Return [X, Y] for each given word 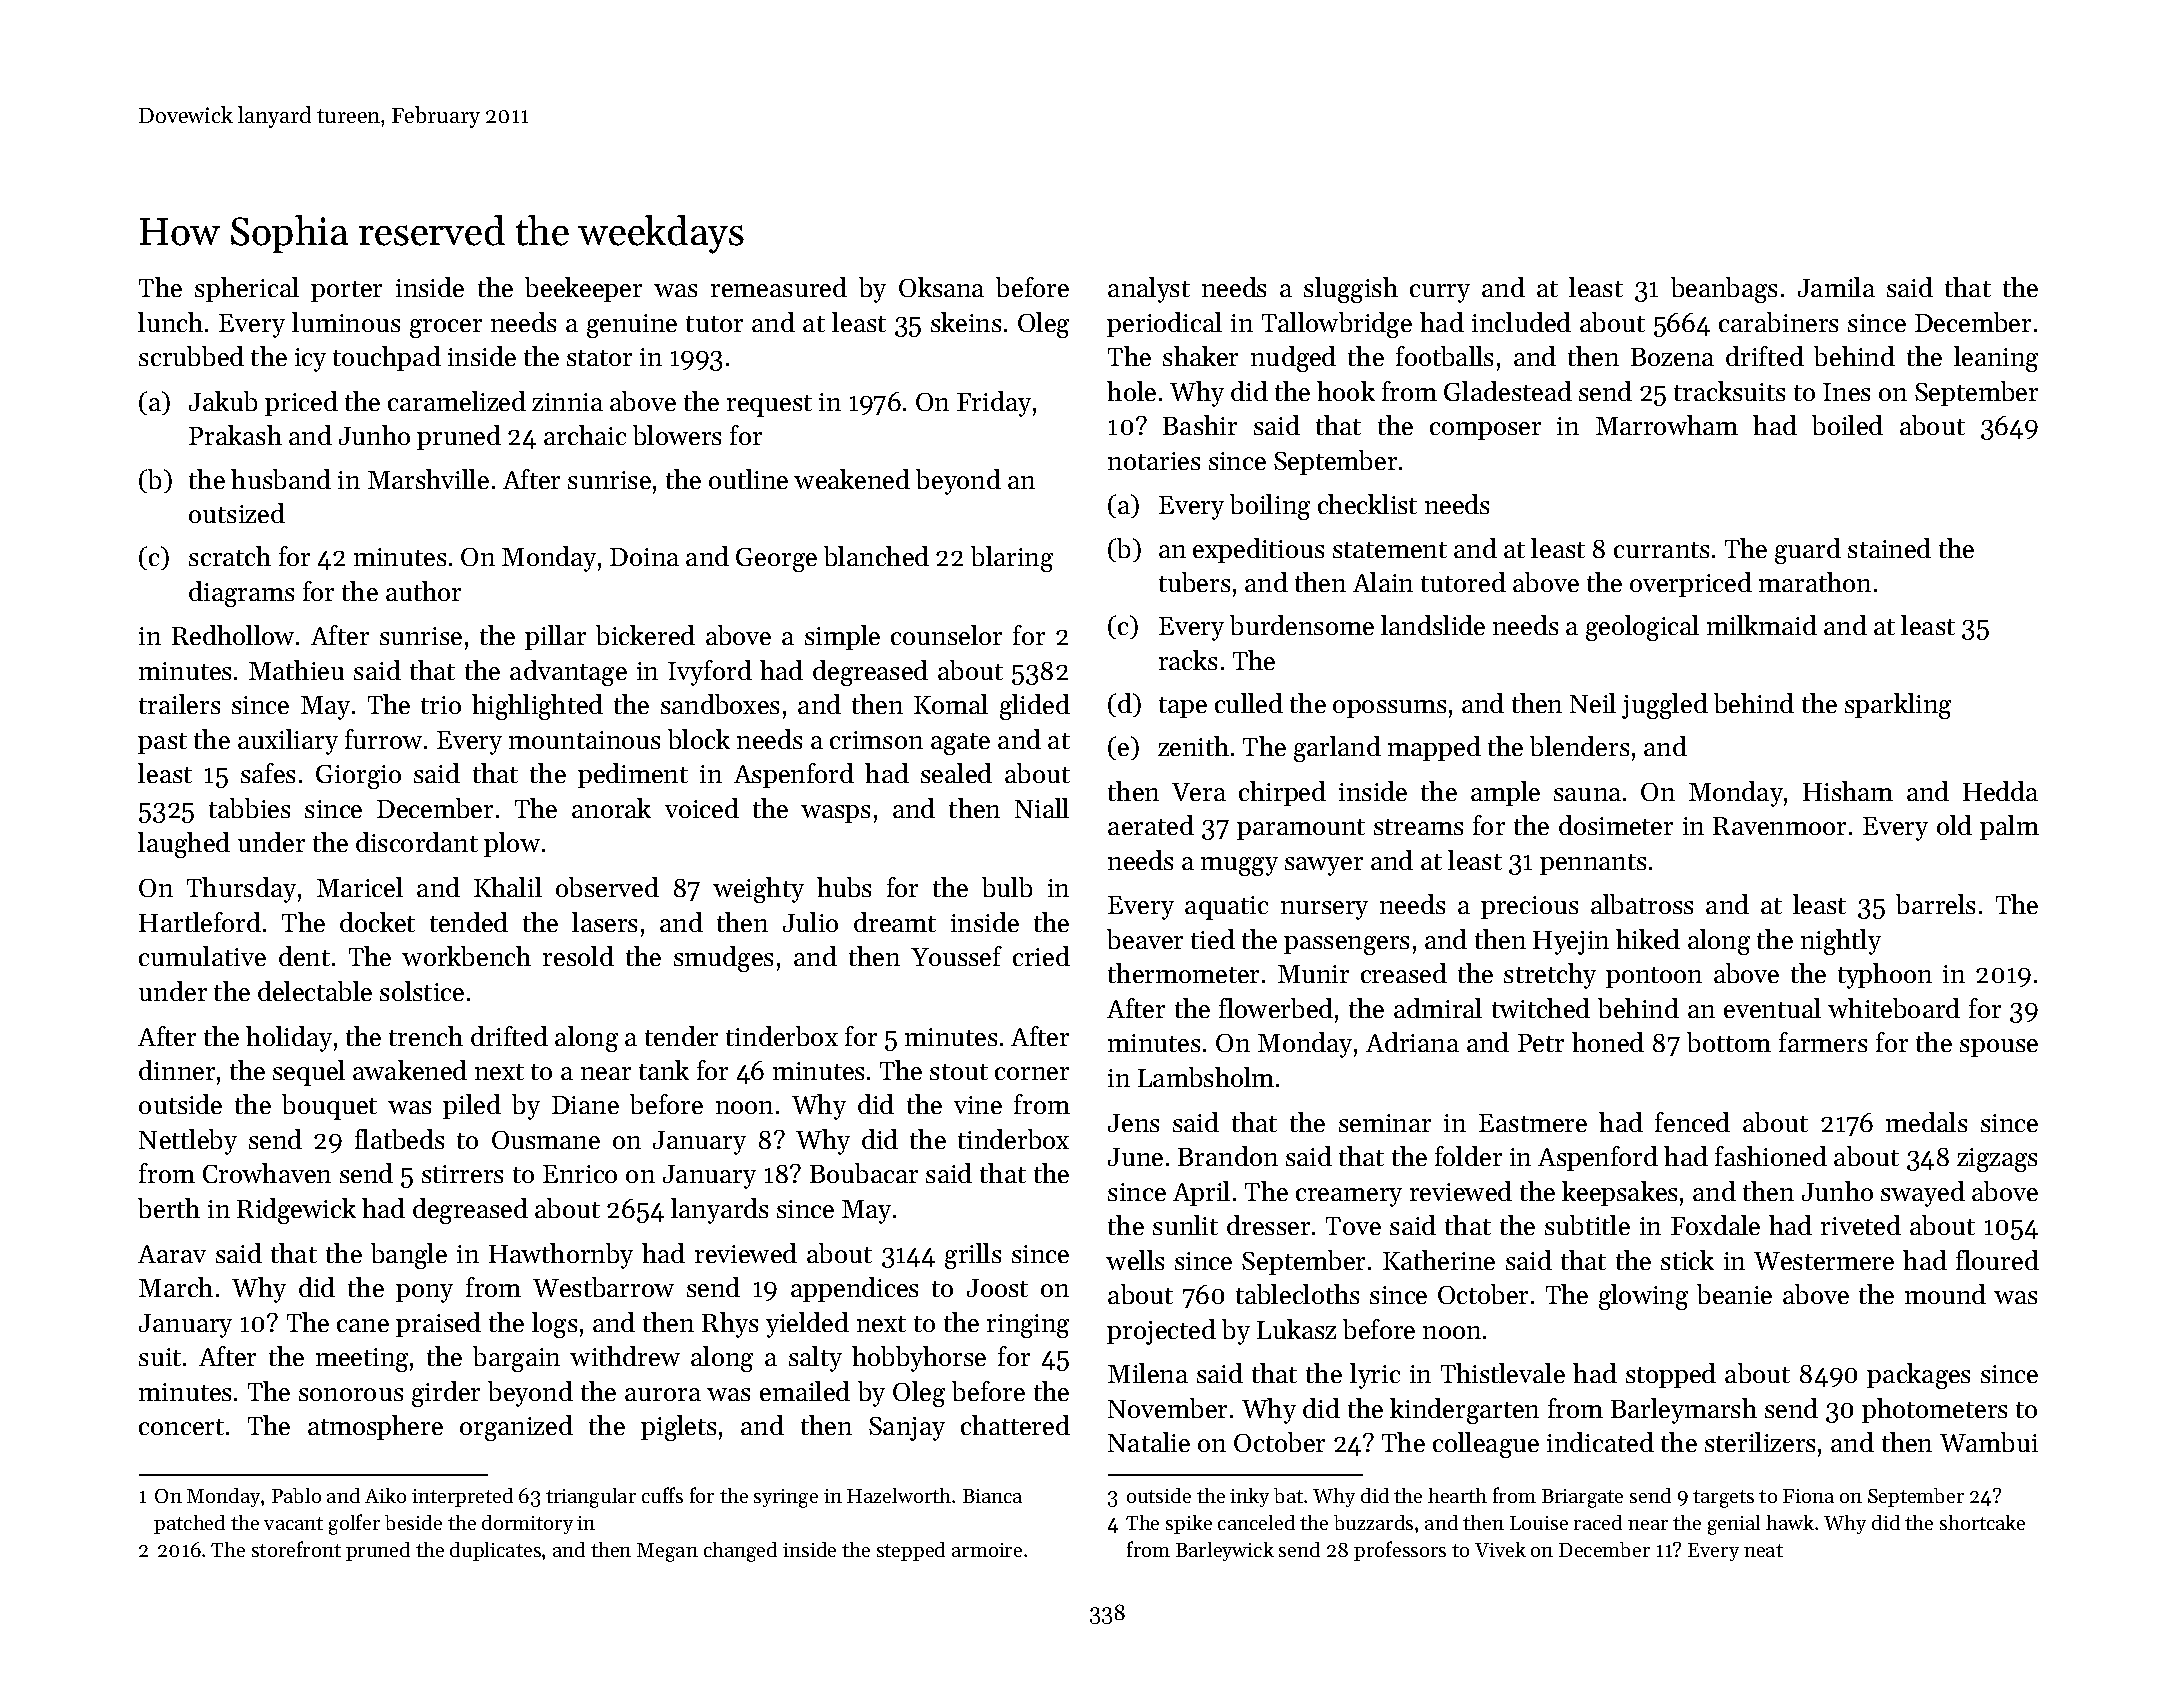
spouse [1999, 1048]
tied [1213, 939]
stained [1889, 548]
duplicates [495, 1551]
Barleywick [1225, 1551]
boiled [1847, 425]
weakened [852, 479]
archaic [585, 435]
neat [1763, 1550]
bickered [645, 635]
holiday [289, 1039]
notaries [1154, 461]
